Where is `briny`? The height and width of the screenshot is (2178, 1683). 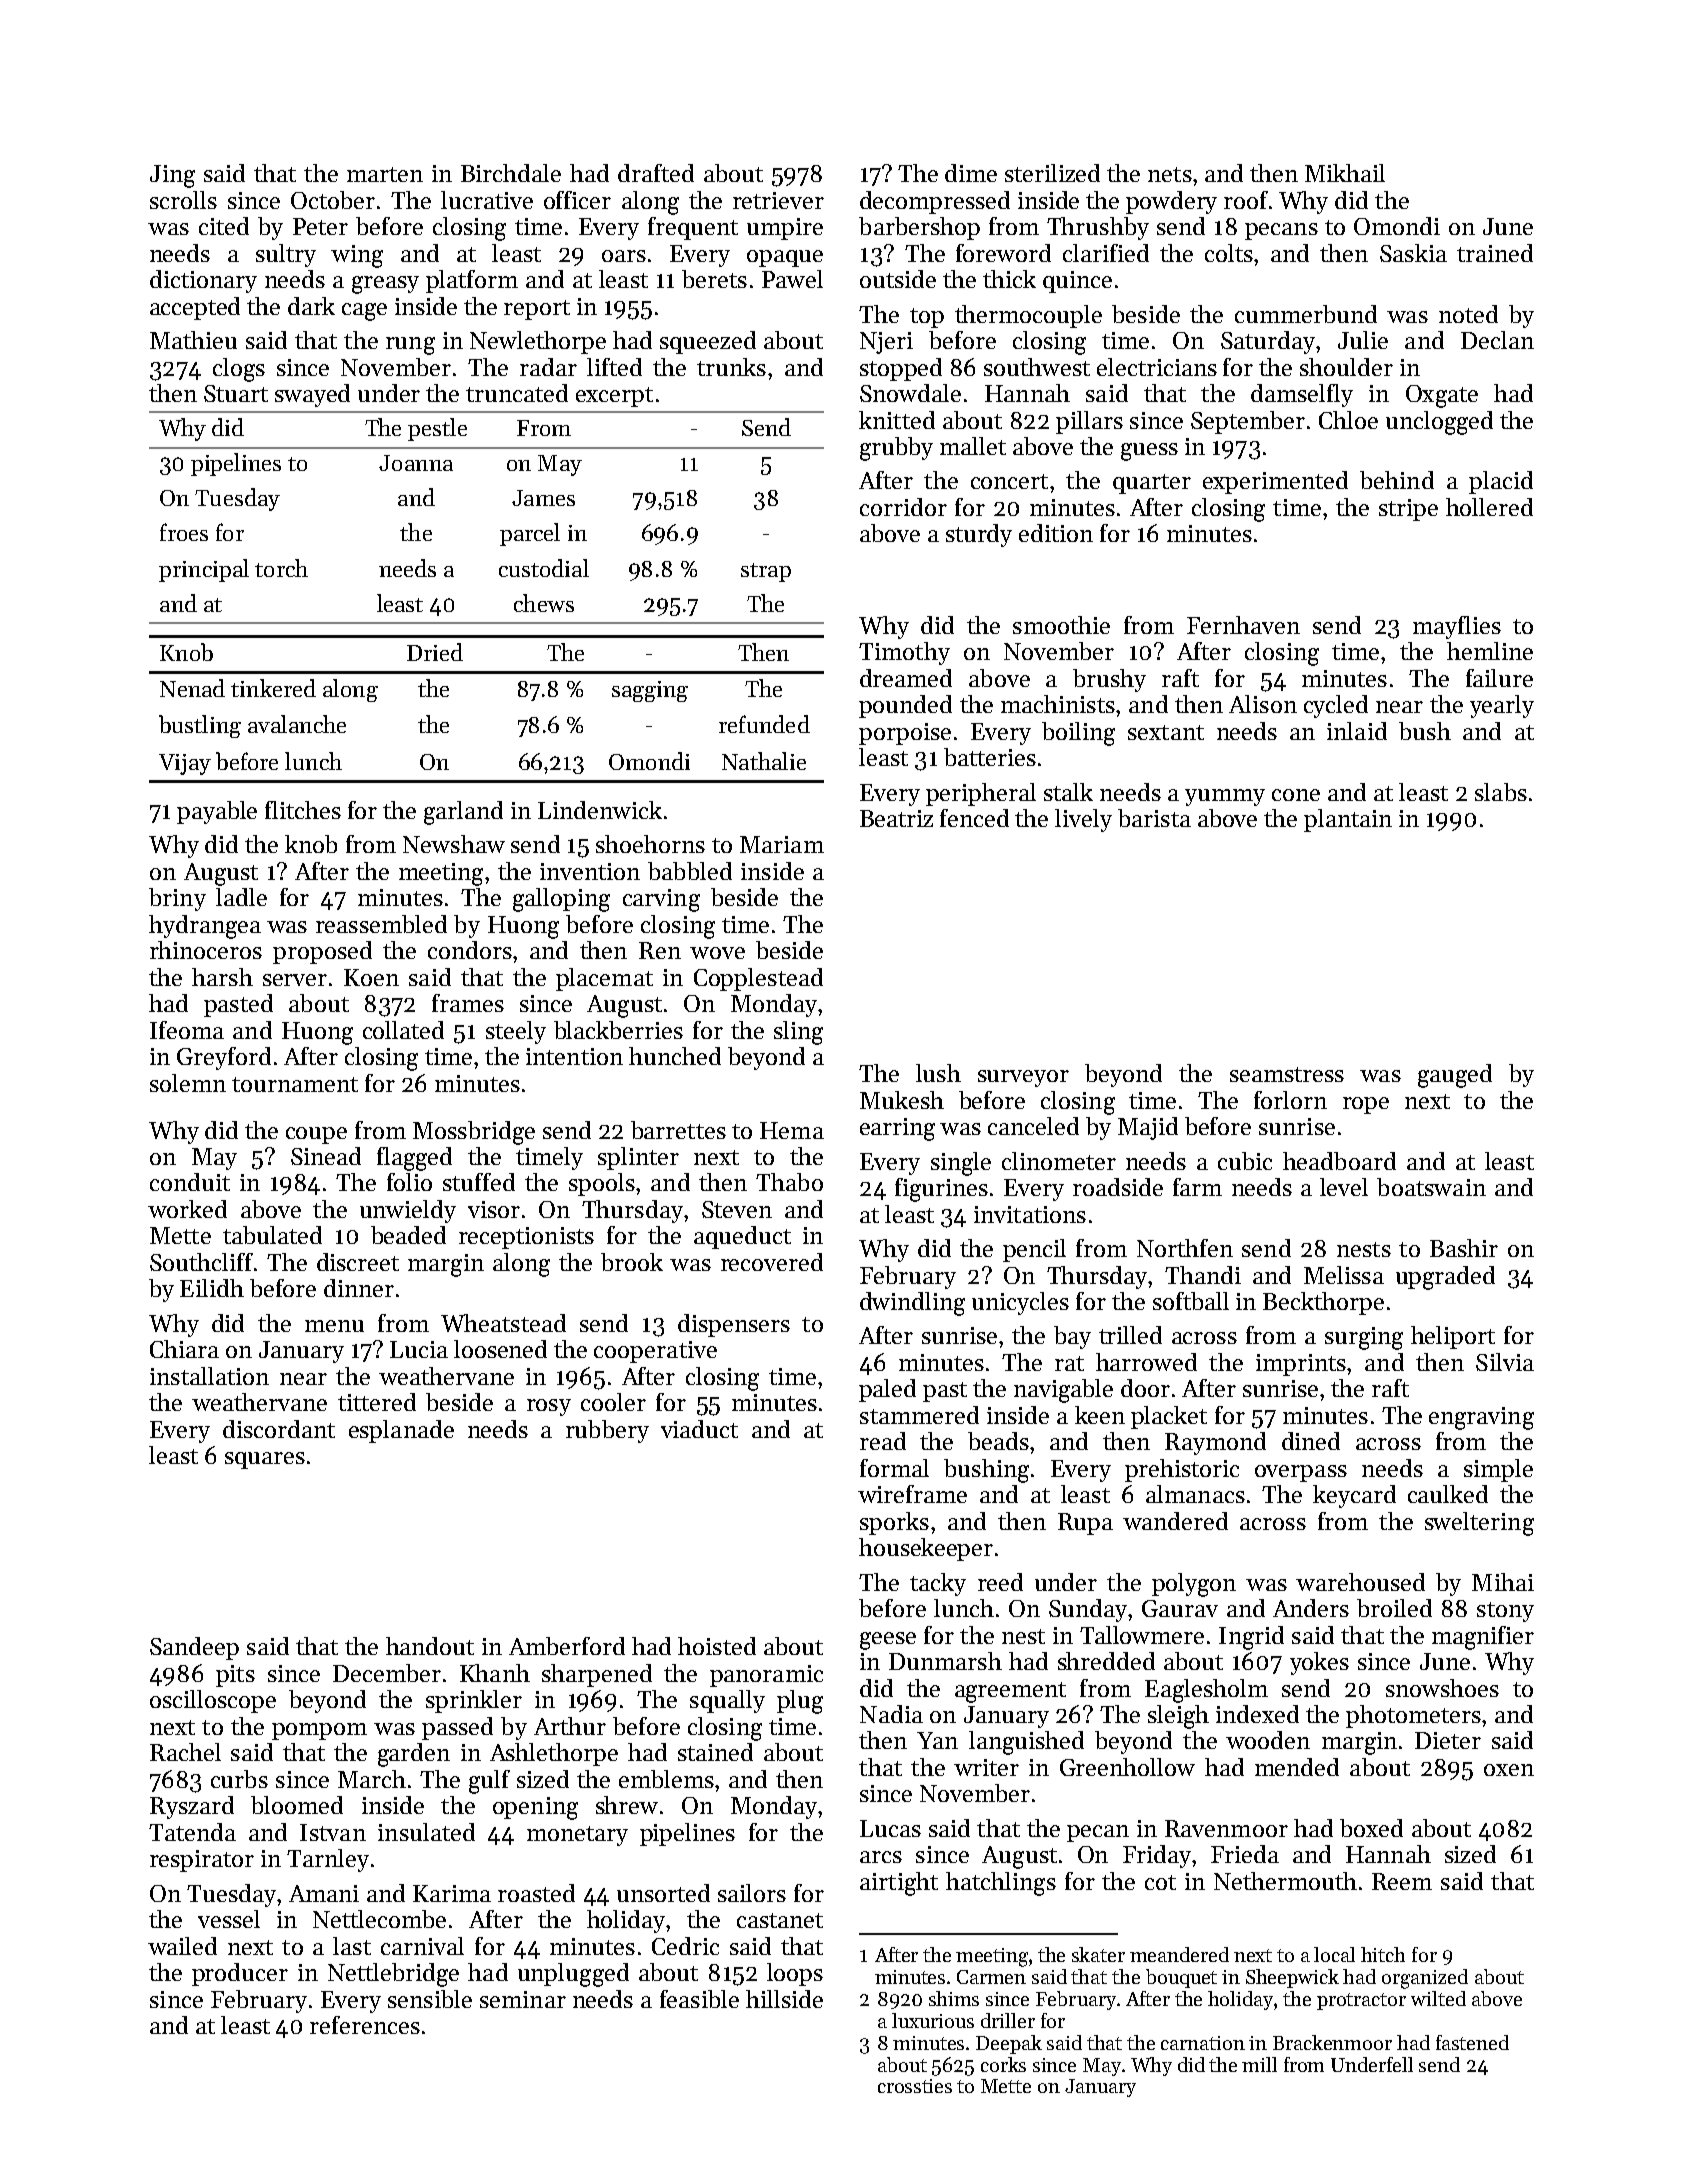 briny is located at coordinates (177, 899).
